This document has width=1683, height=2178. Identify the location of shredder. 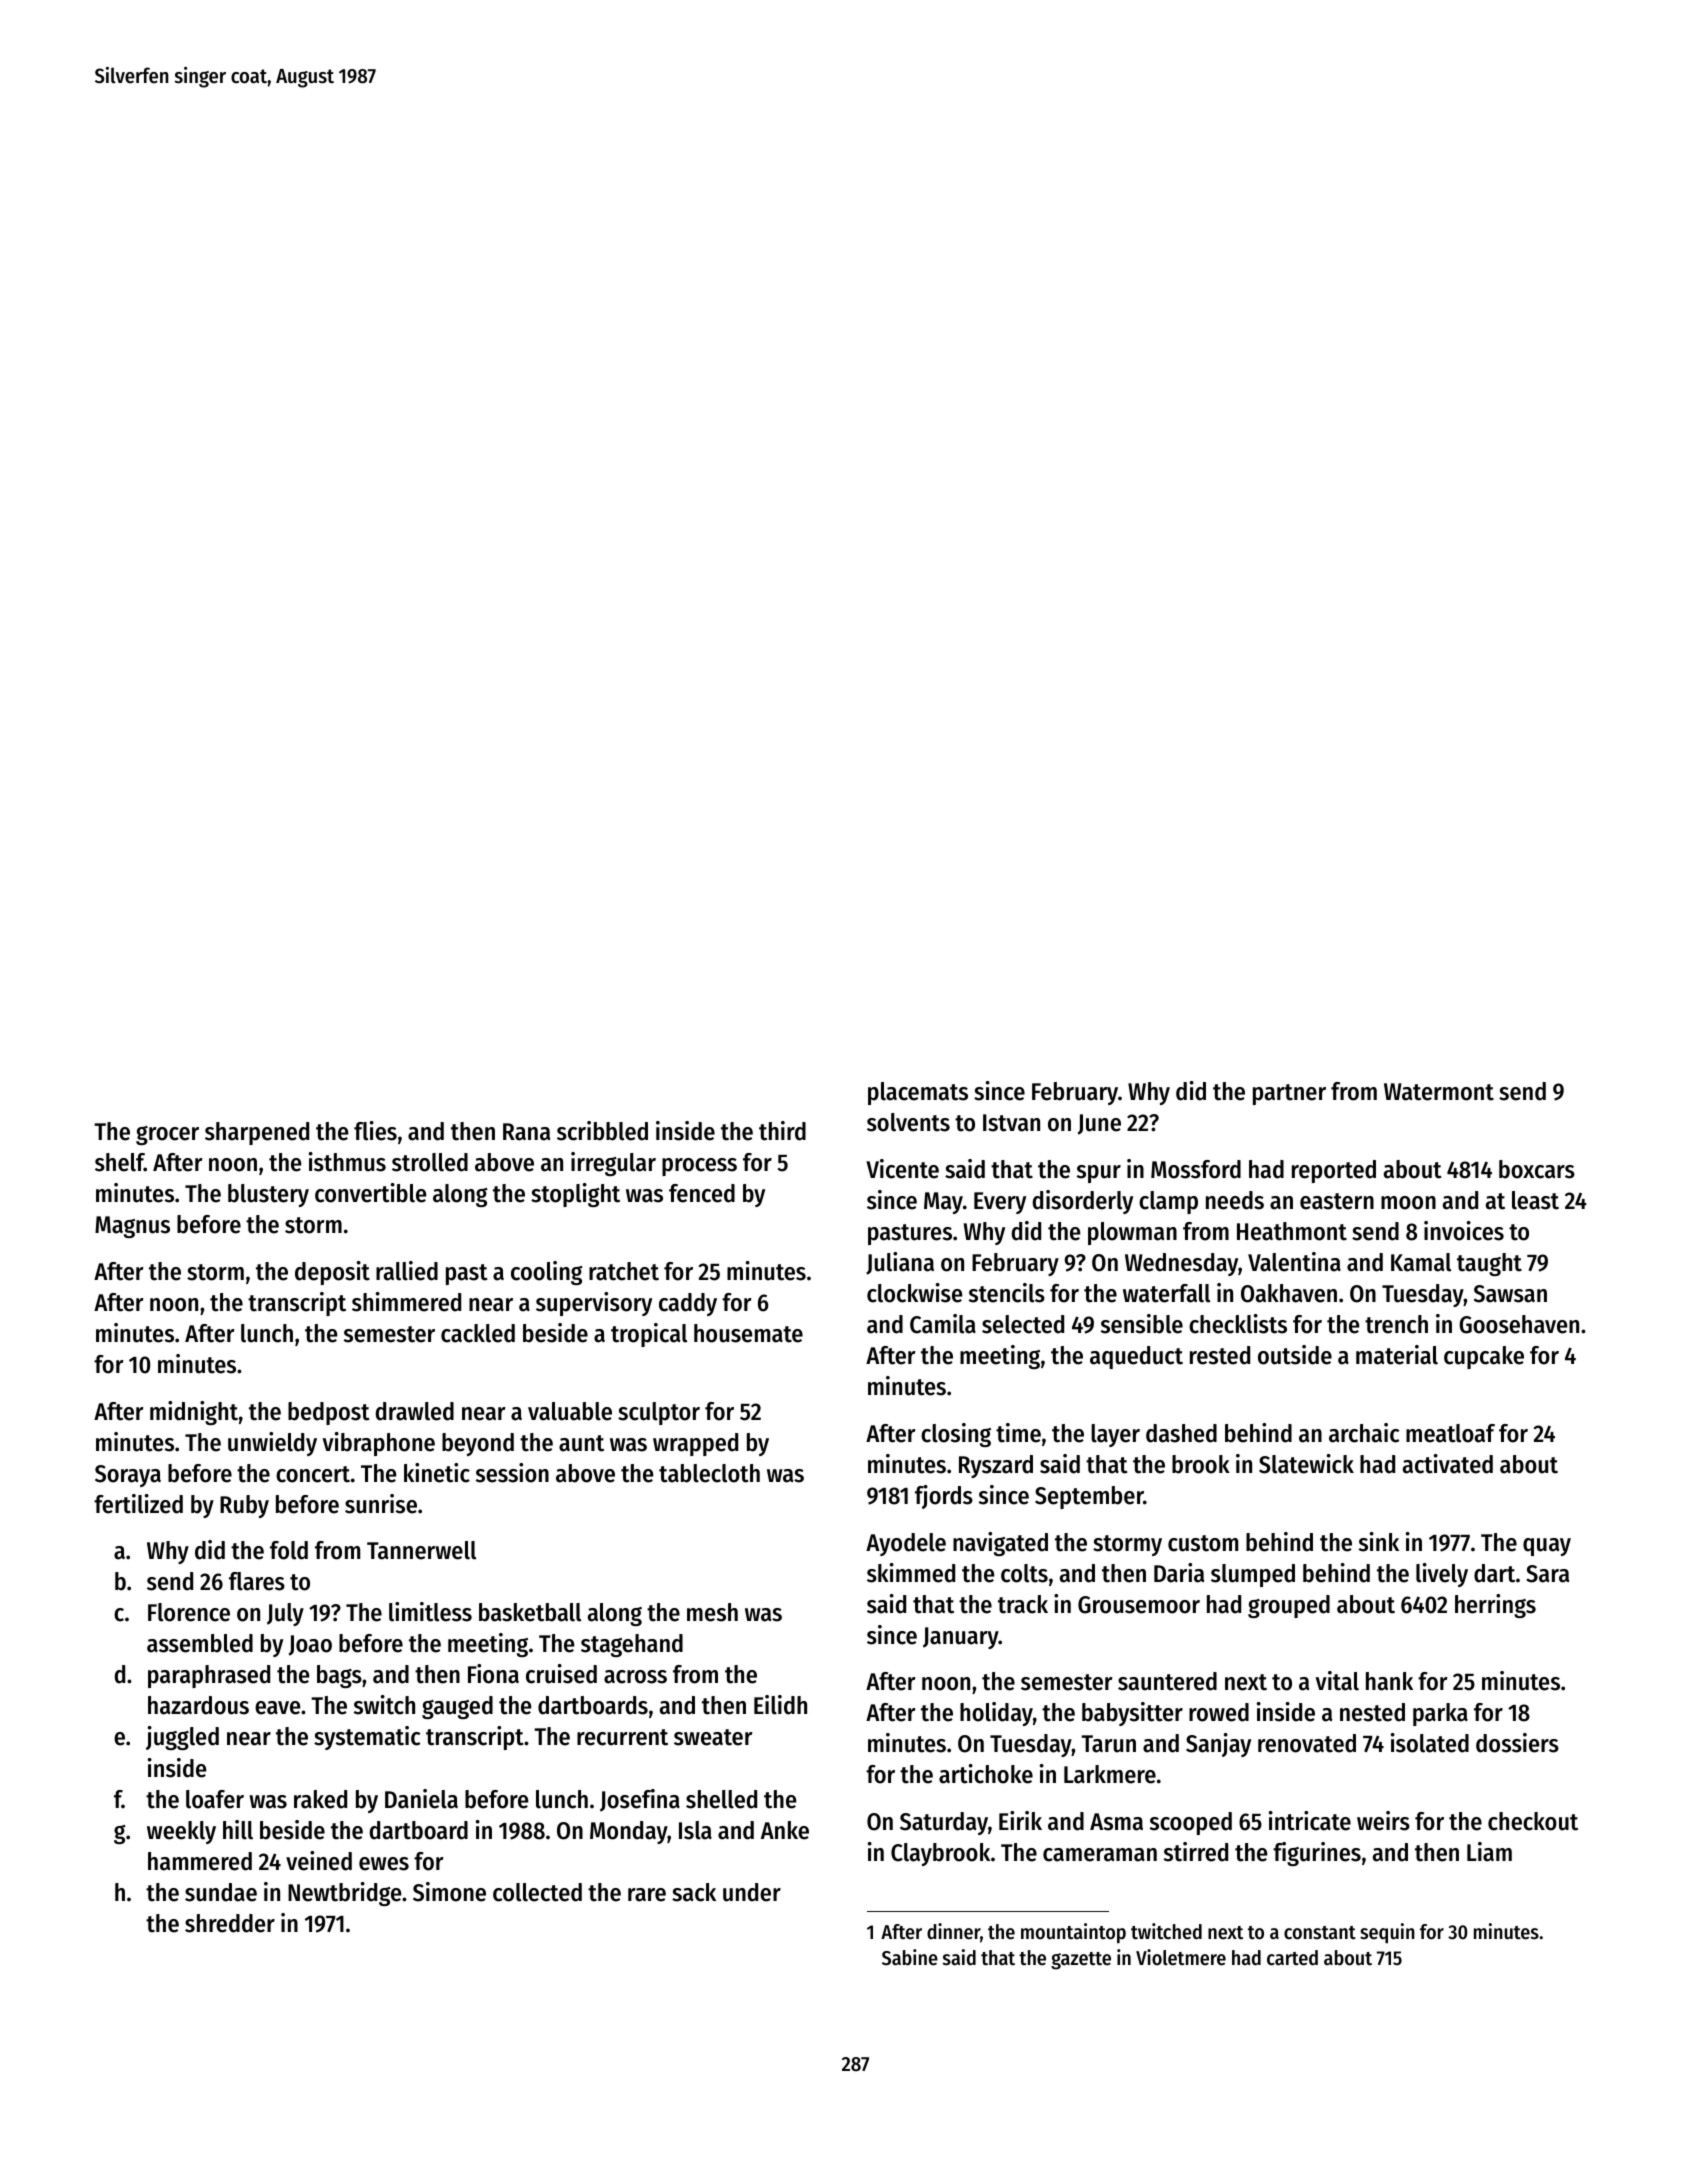
(230, 1923).
